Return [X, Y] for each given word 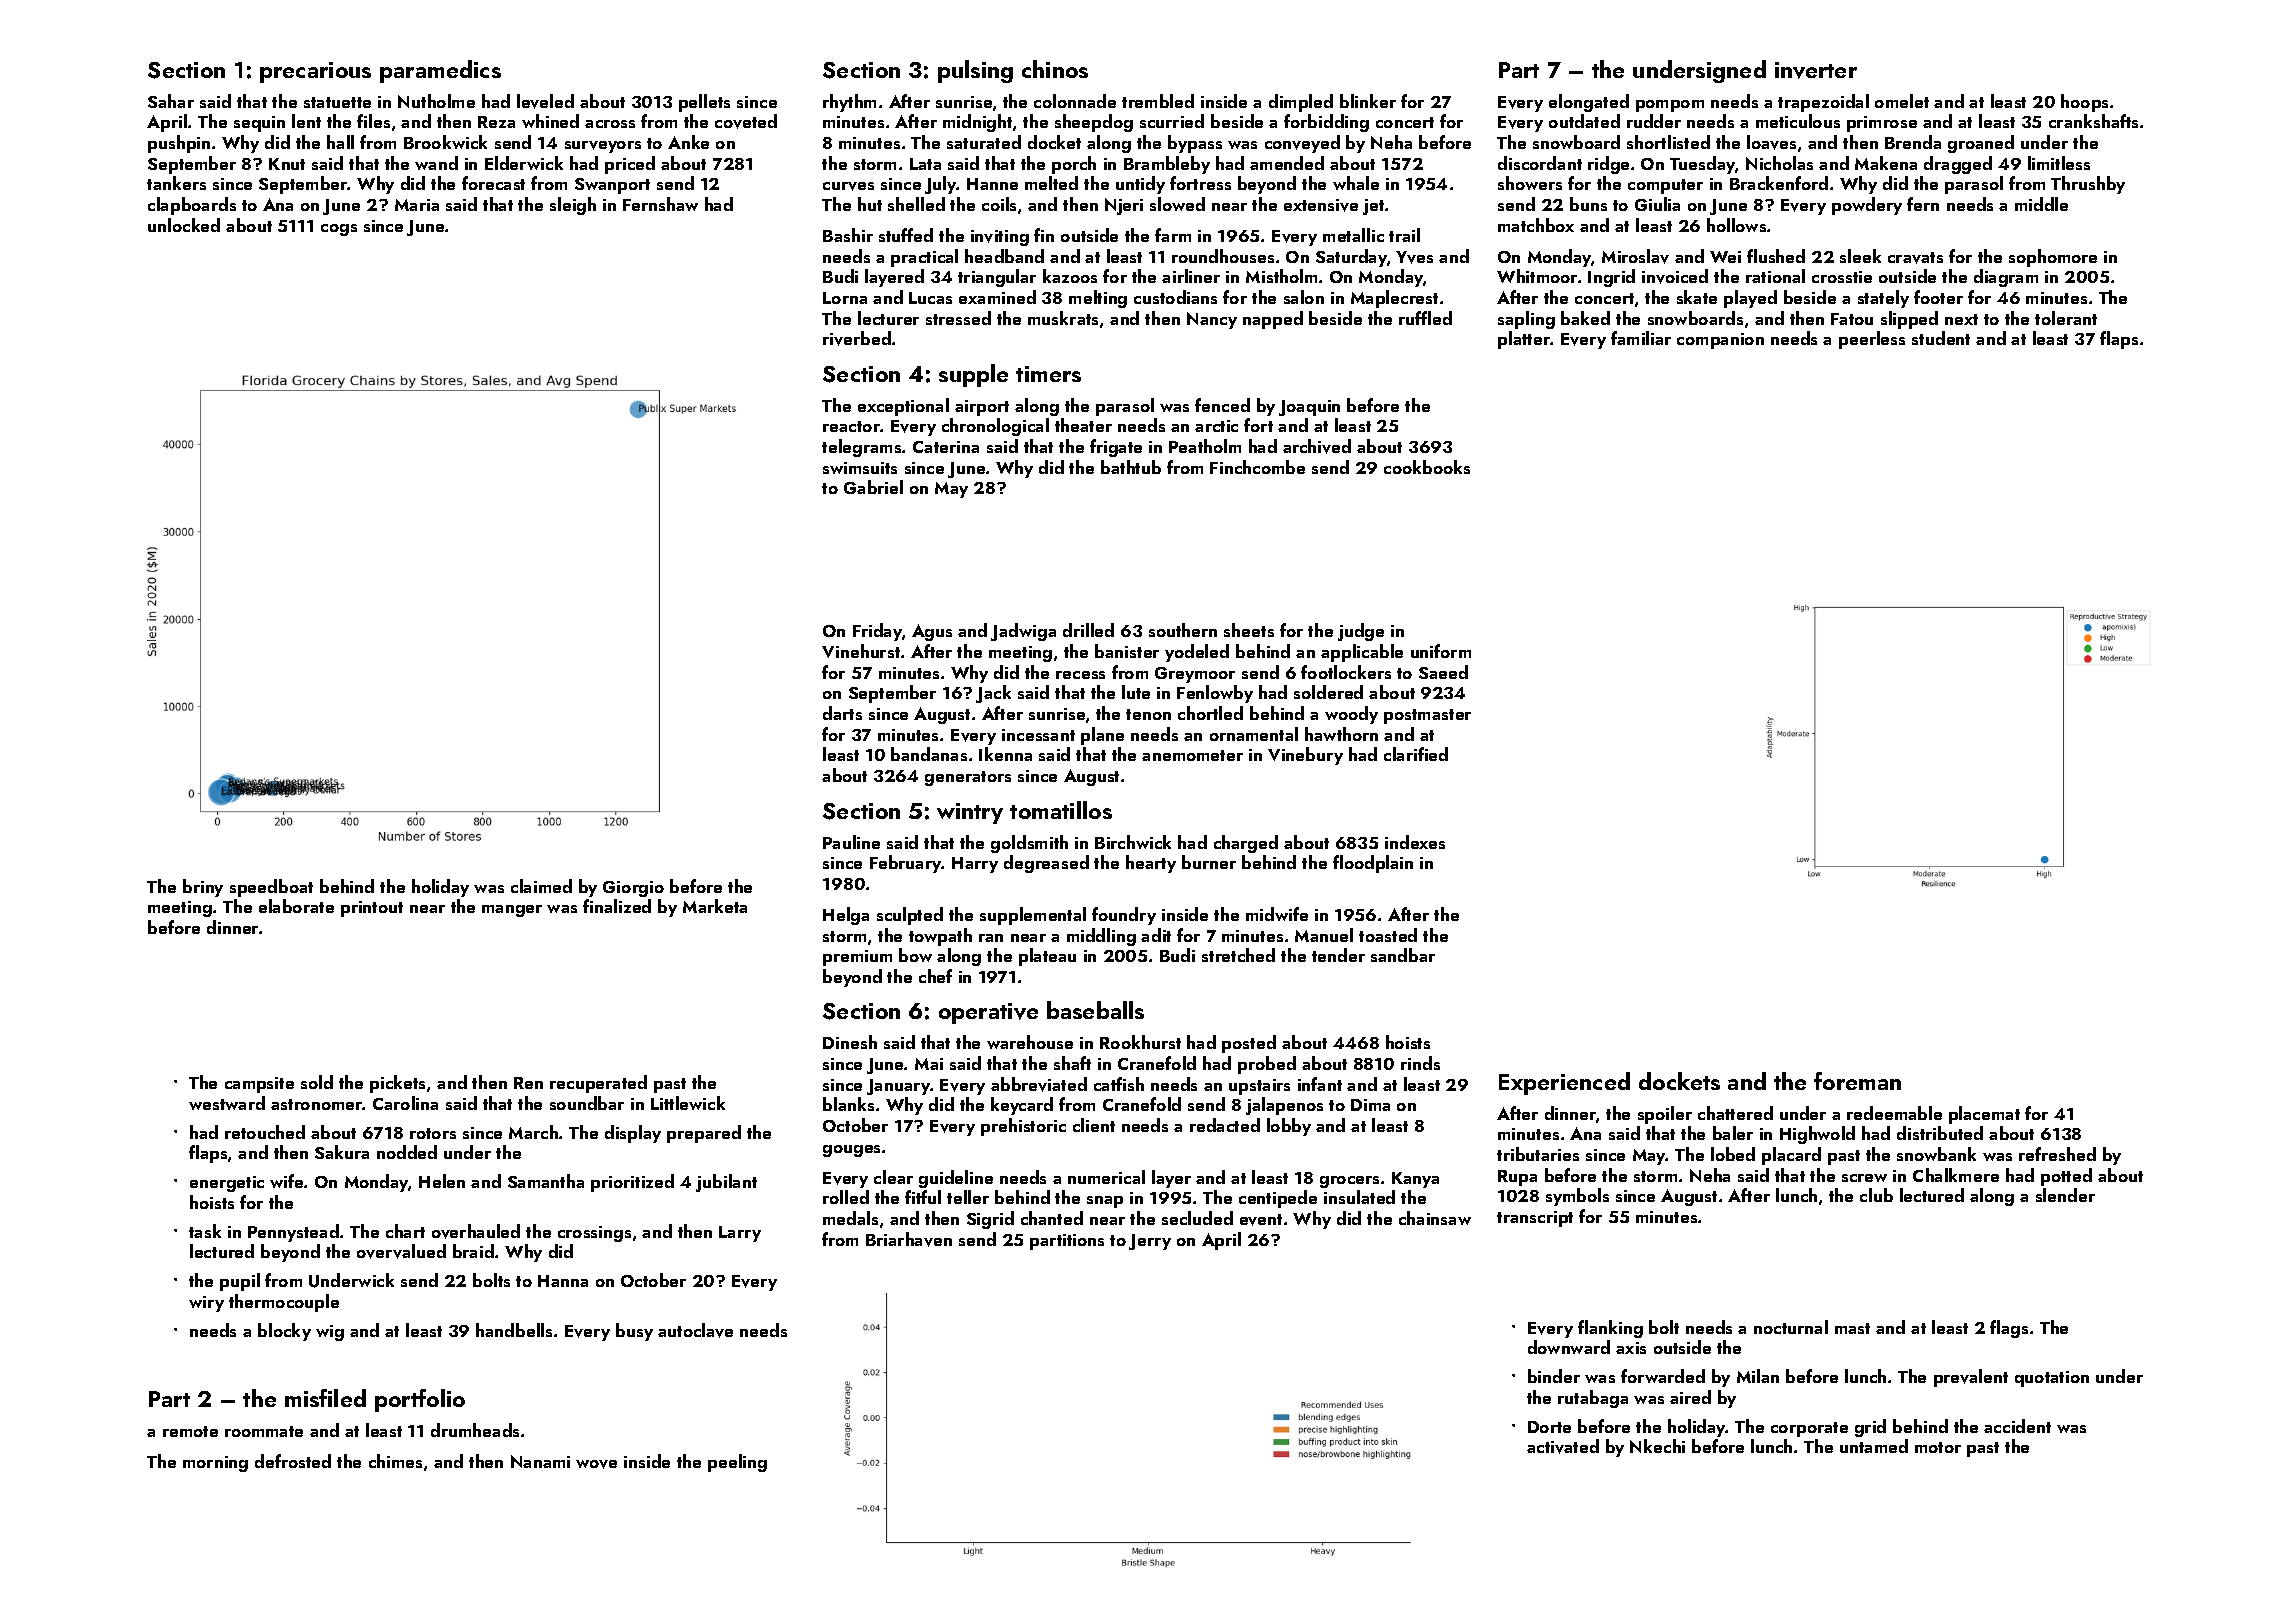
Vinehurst [861, 651]
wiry [206, 1304]
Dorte [1549, 1427]
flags [2009, 1329]
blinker [1368, 101]
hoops [2084, 103]
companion [1720, 341]
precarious [315, 72]
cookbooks [1427, 467]
